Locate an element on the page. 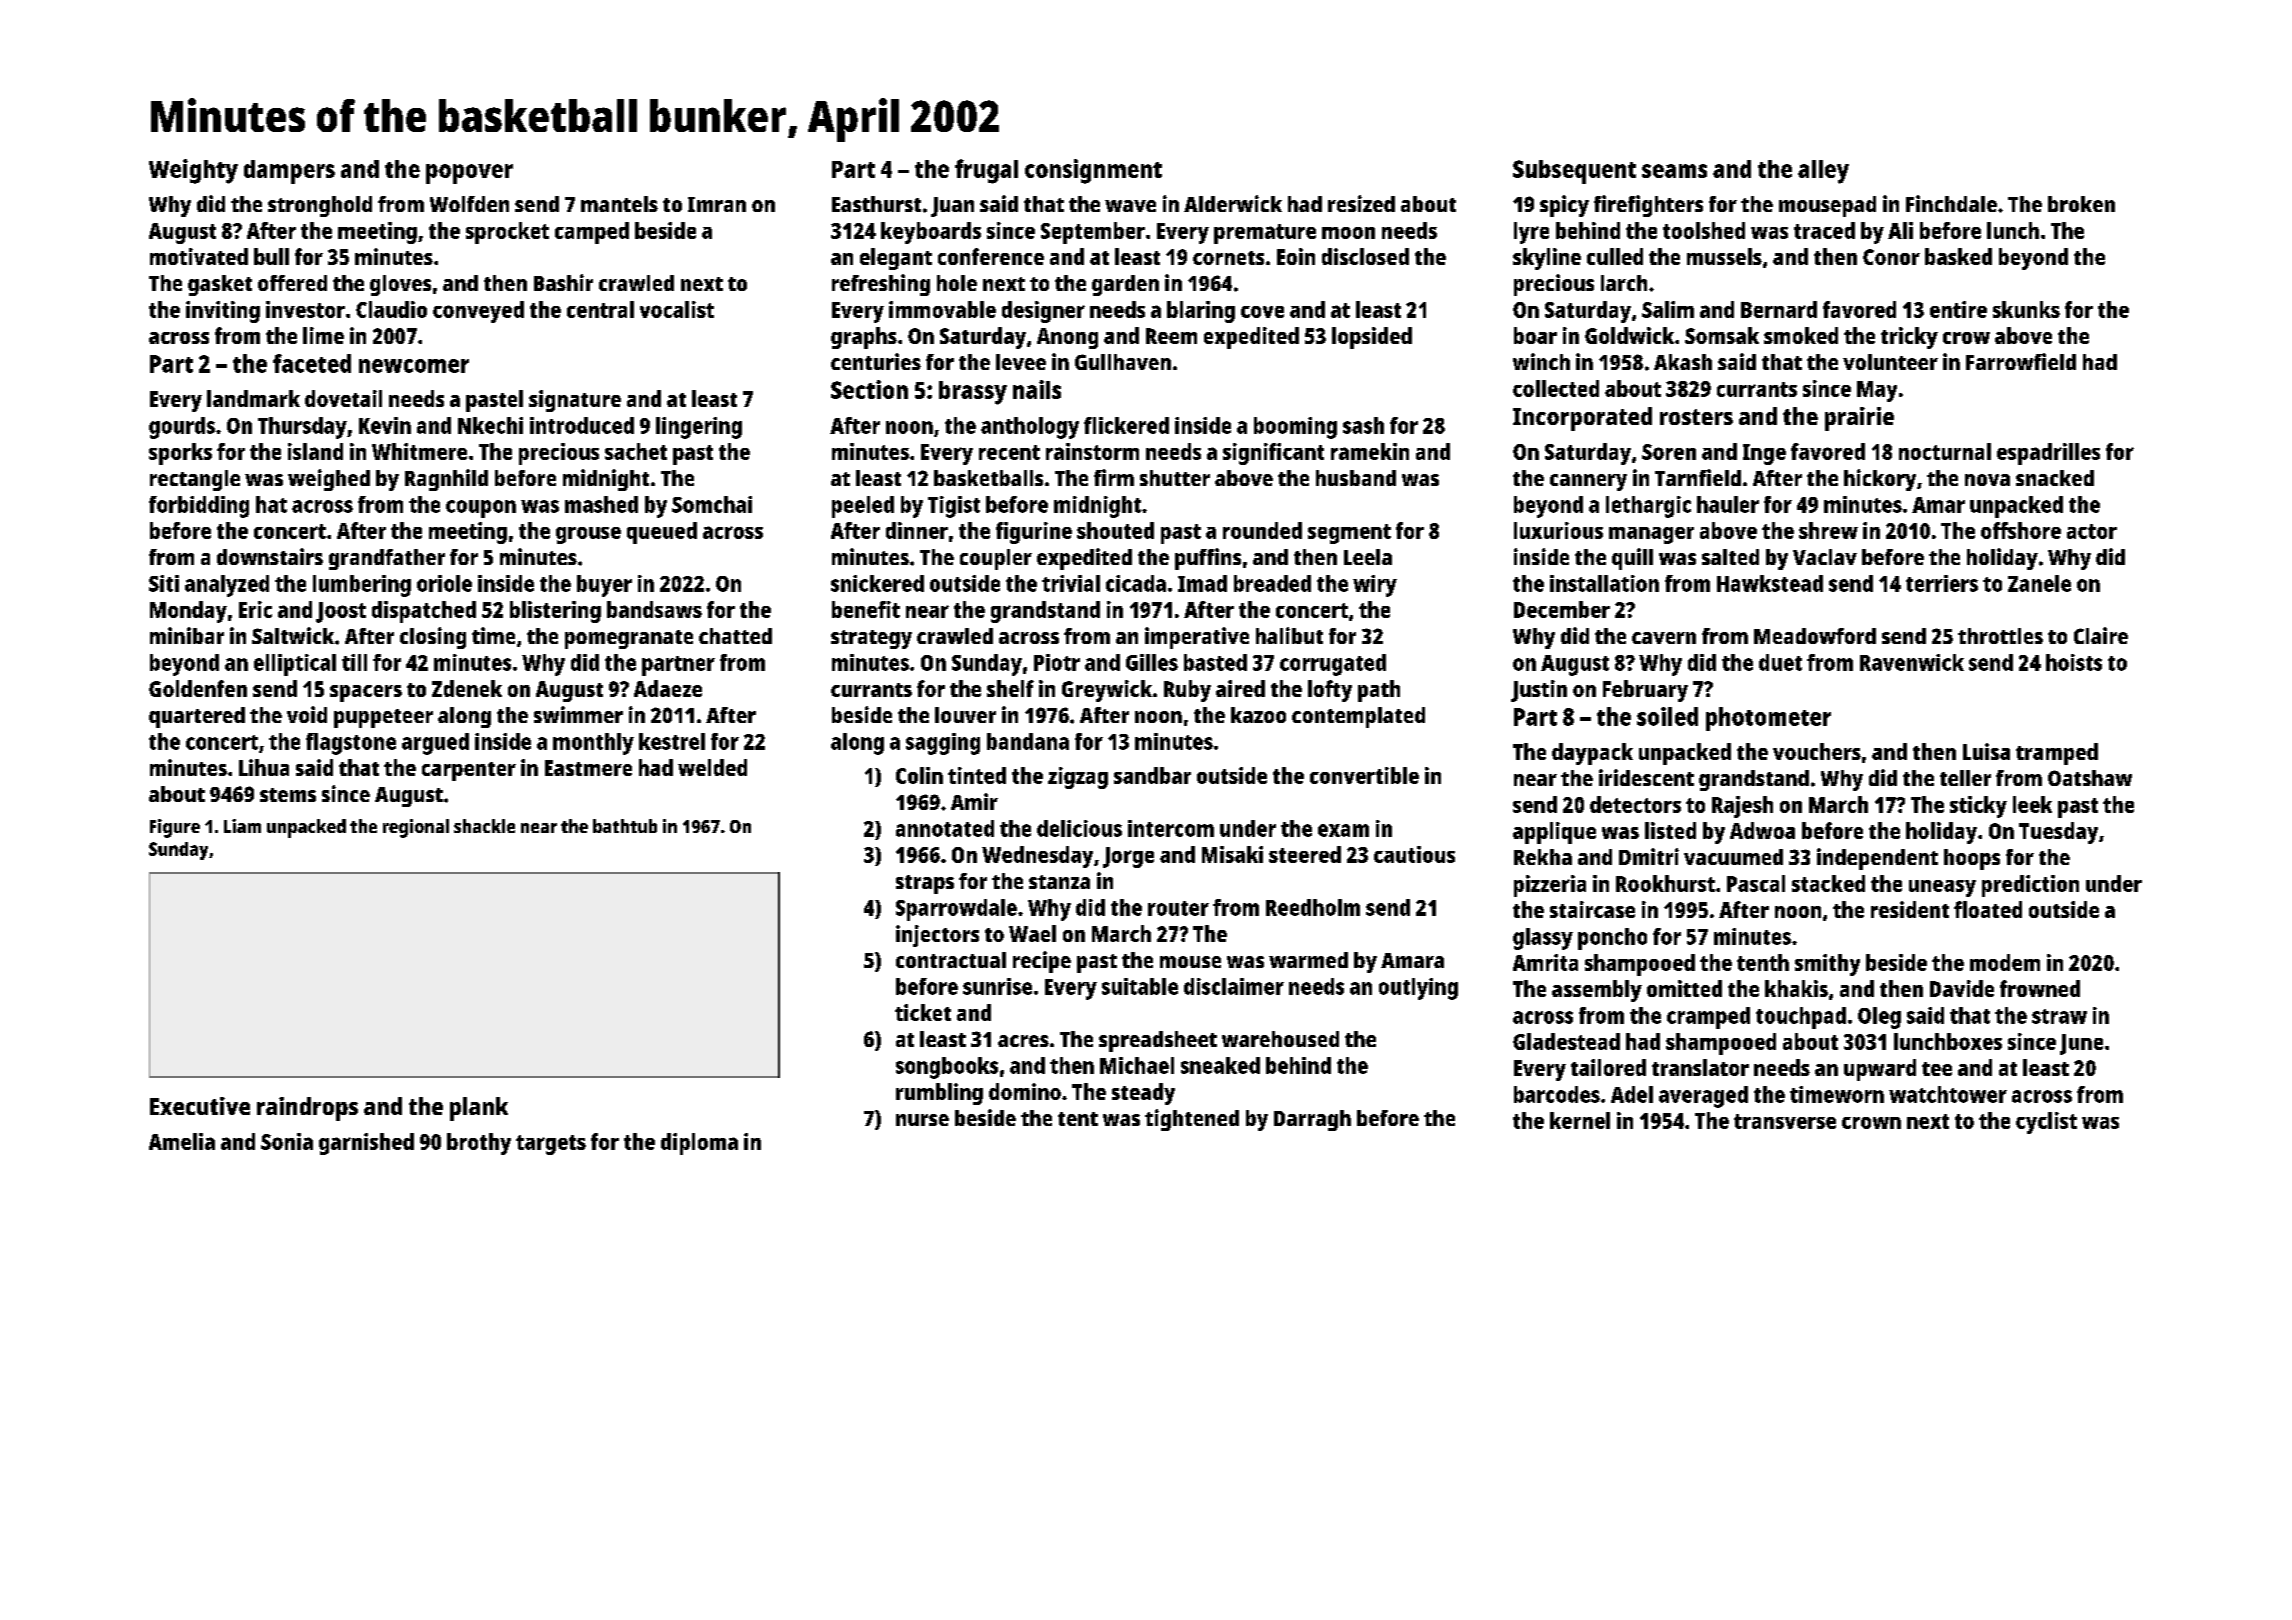  motivated is located at coordinates (199, 256).
